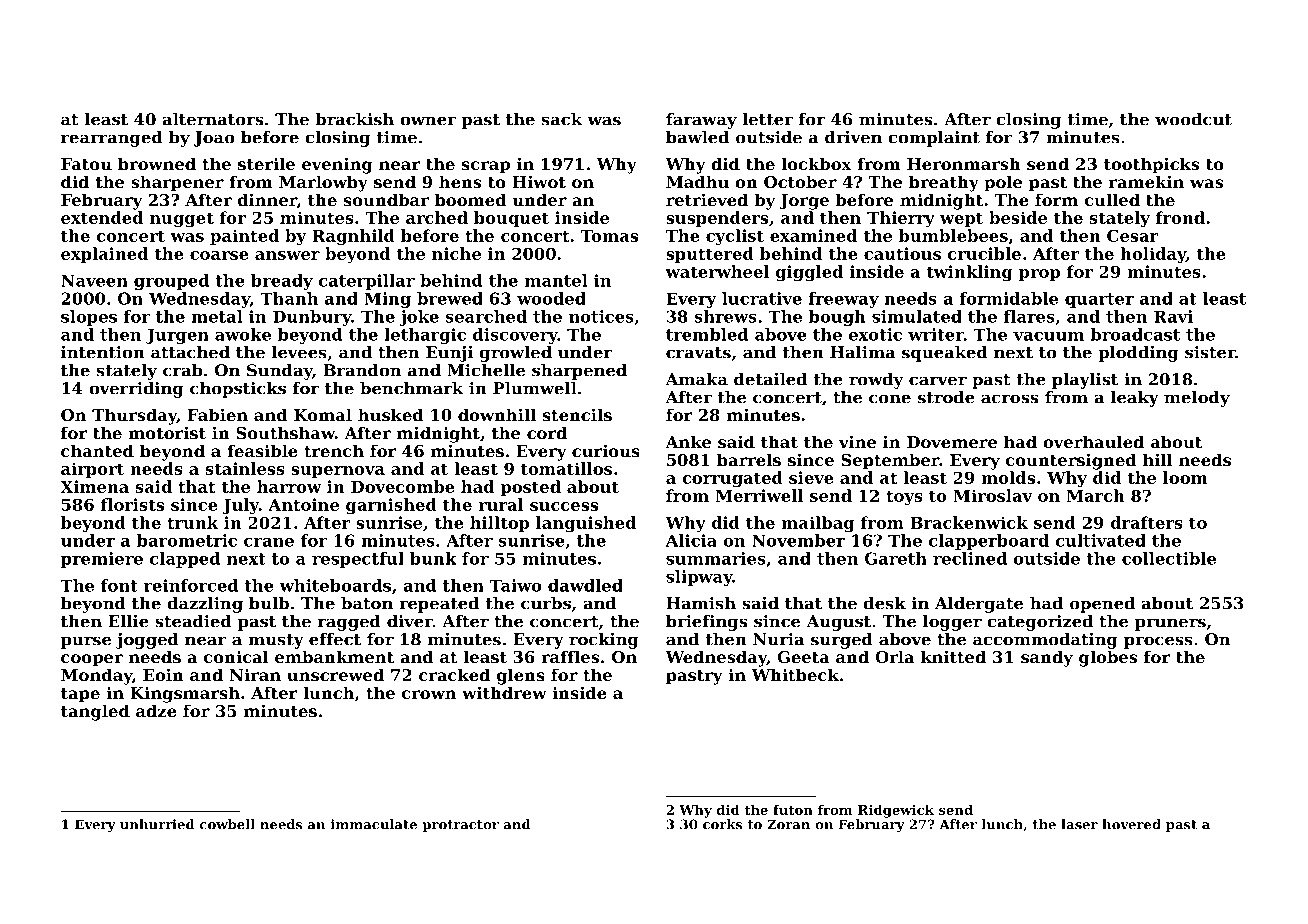  I want to click on Plumwell, so click(535, 388).
